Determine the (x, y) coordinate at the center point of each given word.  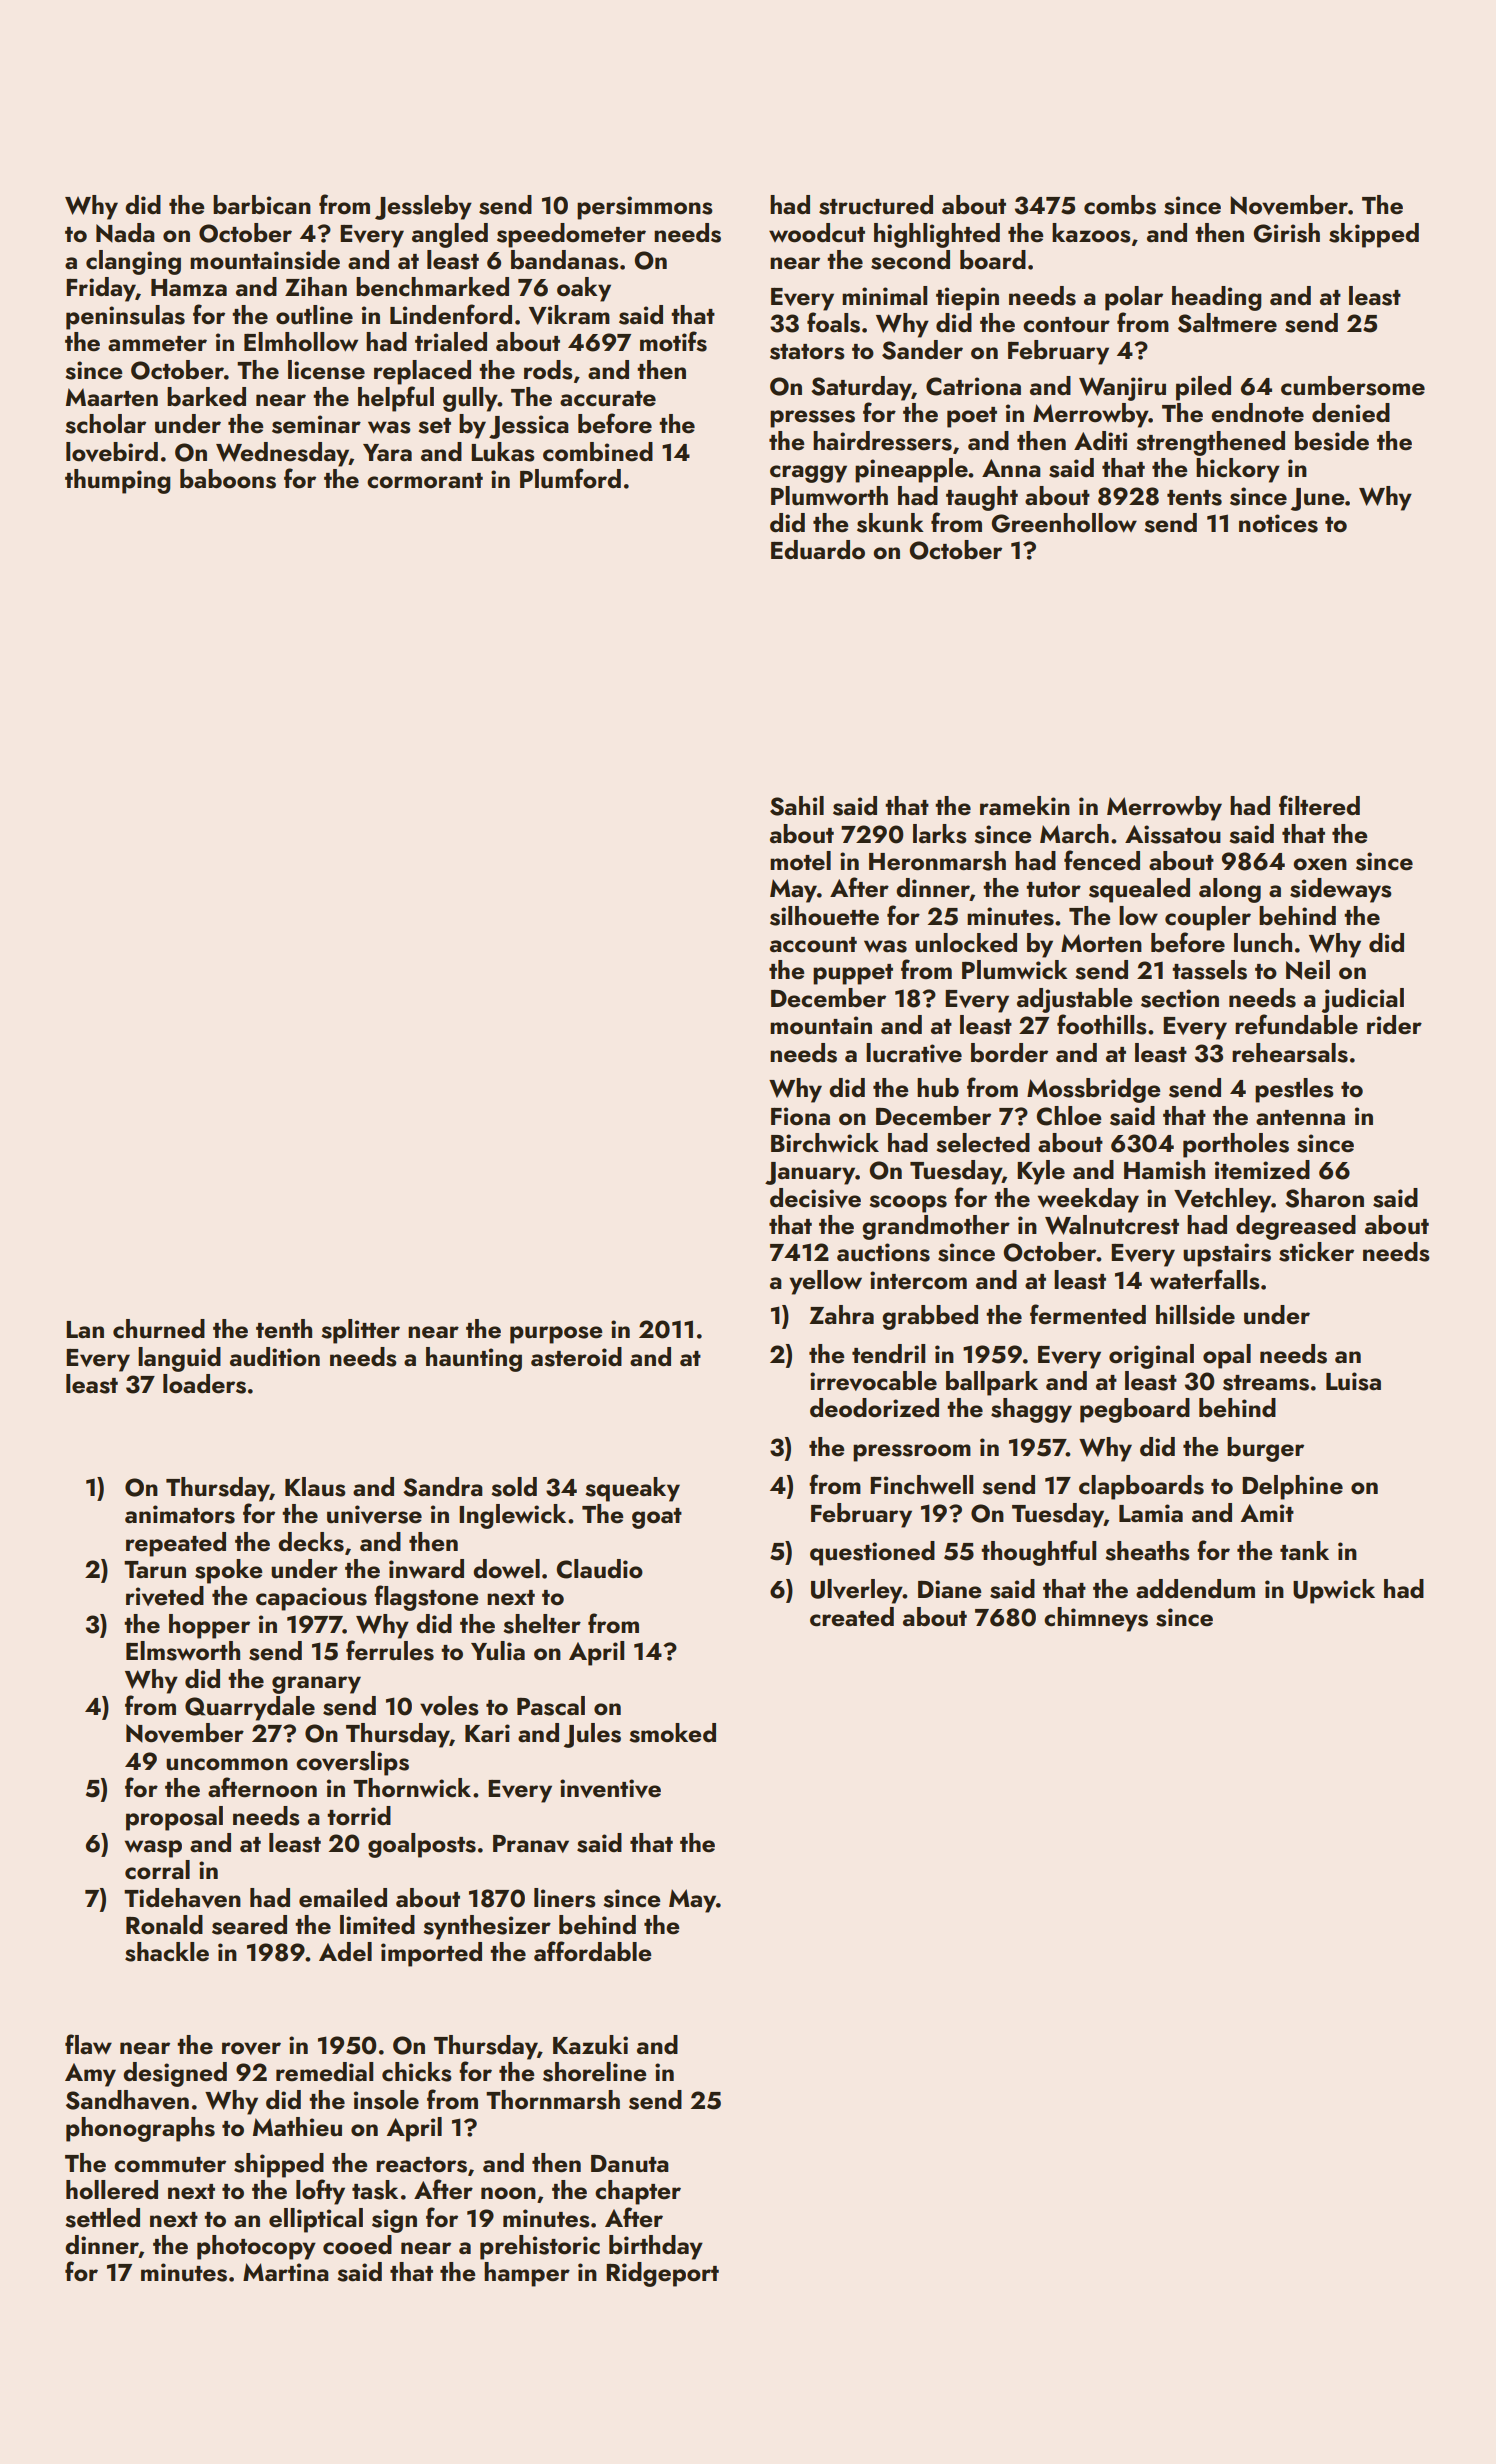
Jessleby (423, 207)
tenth (284, 1329)
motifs (673, 341)
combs (1120, 205)
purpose (556, 1335)
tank (1304, 1550)
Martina (286, 2272)
